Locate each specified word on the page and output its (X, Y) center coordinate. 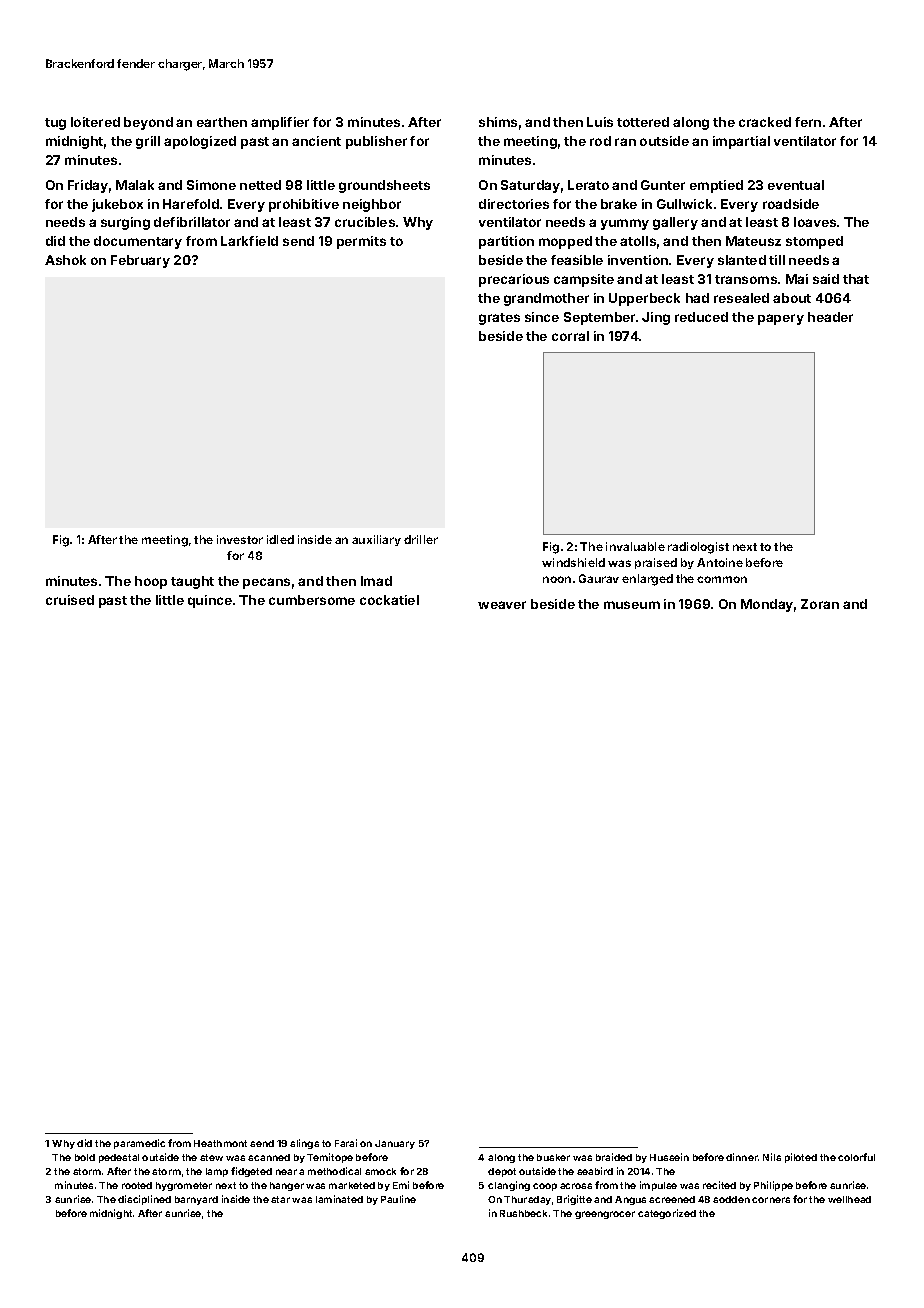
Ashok (65, 260)
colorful (856, 1157)
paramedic (139, 1144)
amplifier (280, 123)
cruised (70, 600)
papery (781, 319)
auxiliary (376, 540)
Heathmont (220, 1143)
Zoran (820, 604)
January (395, 1144)
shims (498, 122)
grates (499, 319)
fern (808, 122)
